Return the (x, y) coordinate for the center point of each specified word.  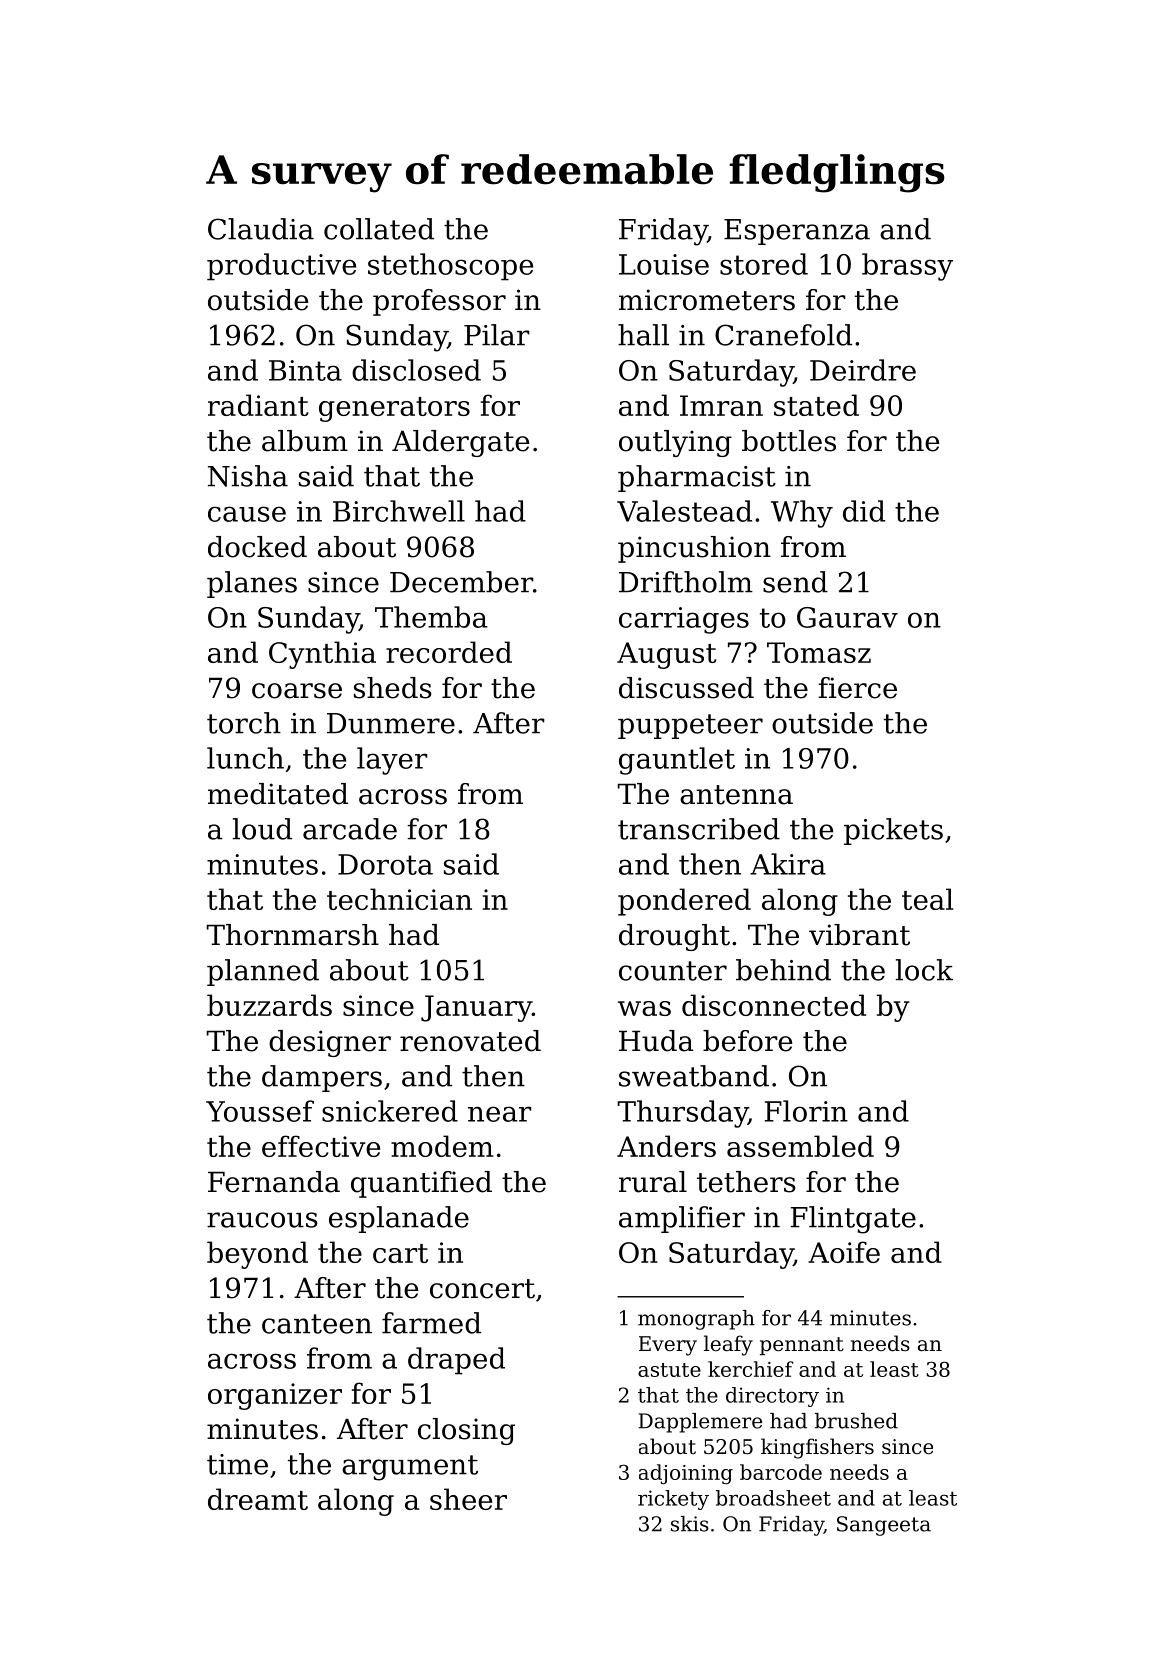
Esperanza (797, 232)
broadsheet (773, 1498)
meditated (278, 794)
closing (466, 1431)
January (476, 1008)
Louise (664, 264)
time (237, 1464)
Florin (806, 1111)
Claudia (261, 229)
